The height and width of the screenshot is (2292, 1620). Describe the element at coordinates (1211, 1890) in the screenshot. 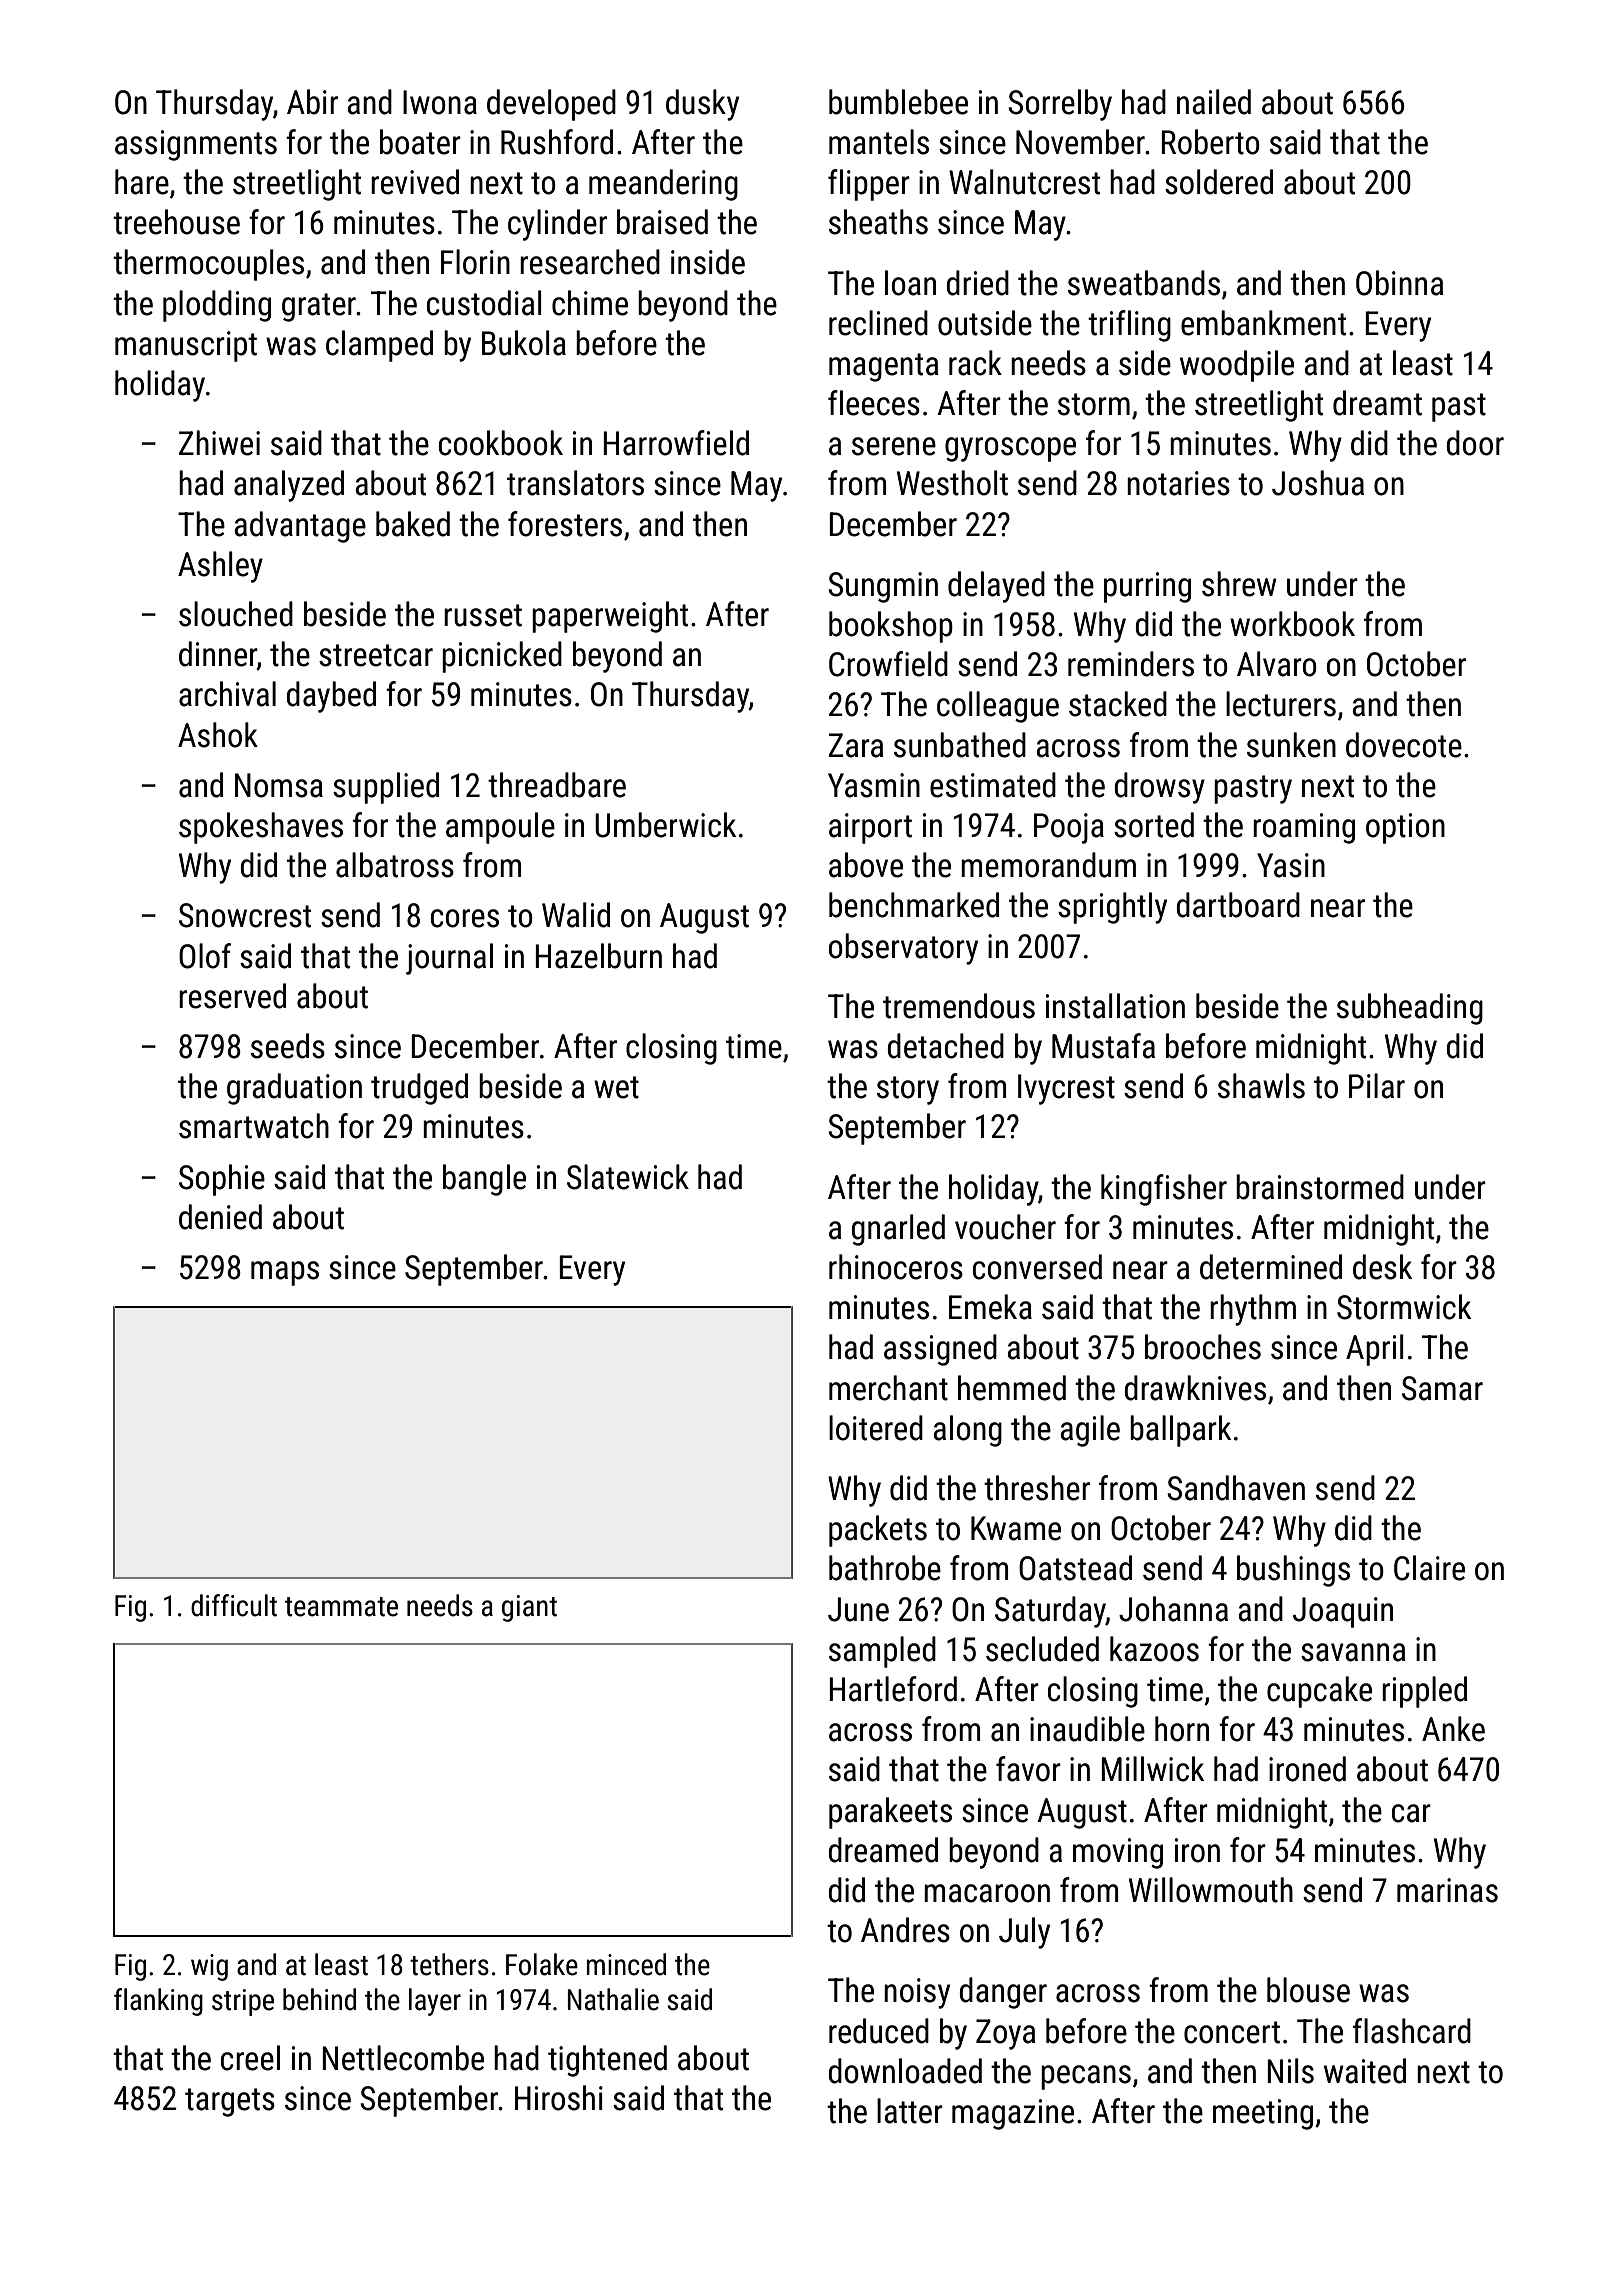

I see `Willowmouth` at that location.
